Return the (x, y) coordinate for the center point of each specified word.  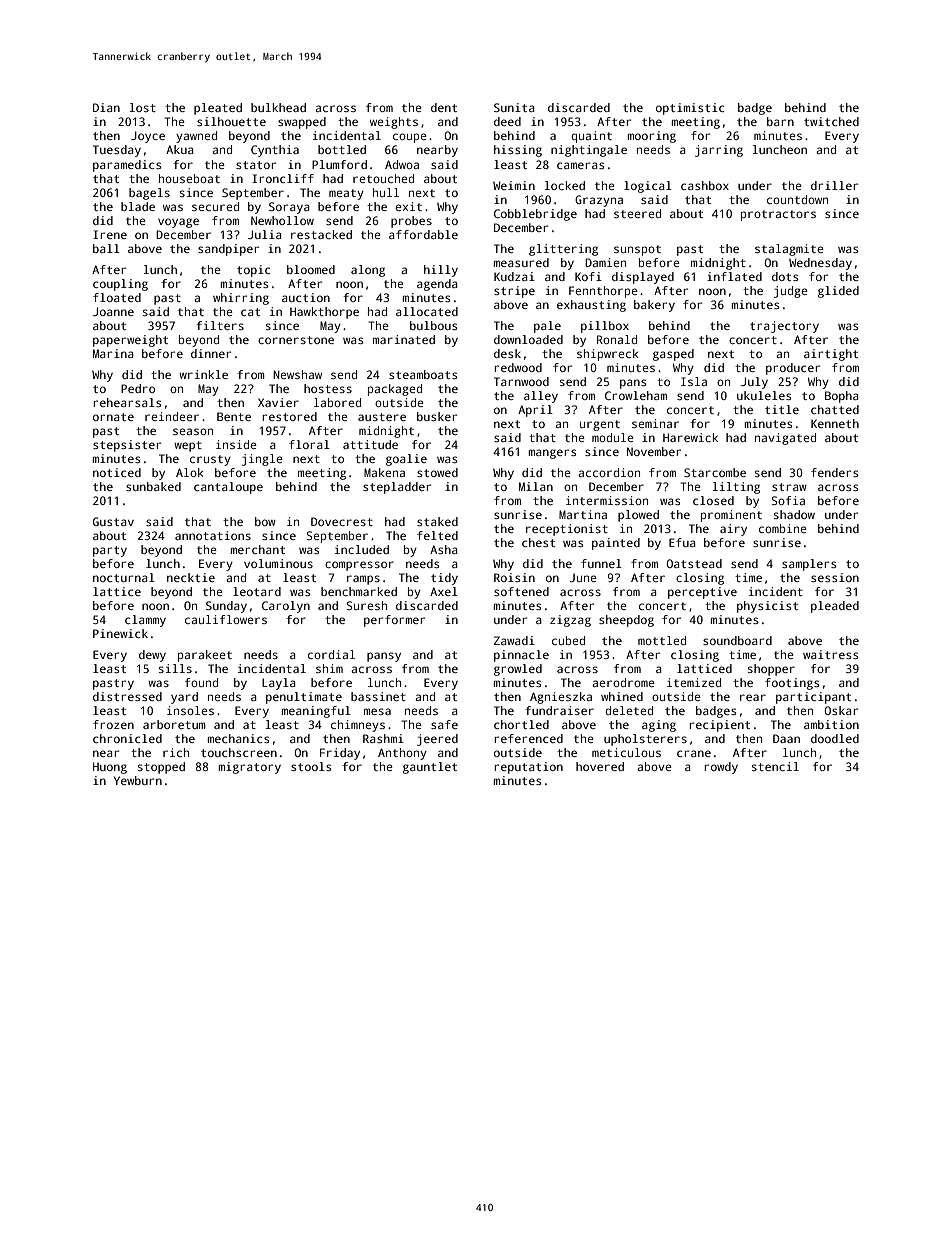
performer (394, 621)
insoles (190, 710)
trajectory (784, 327)
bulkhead (278, 107)
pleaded (835, 607)
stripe (514, 292)
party (110, 551)
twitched (831, 121)
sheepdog (626, 621)
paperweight (130, 341)
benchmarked (359, 591)
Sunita (514, 107)
